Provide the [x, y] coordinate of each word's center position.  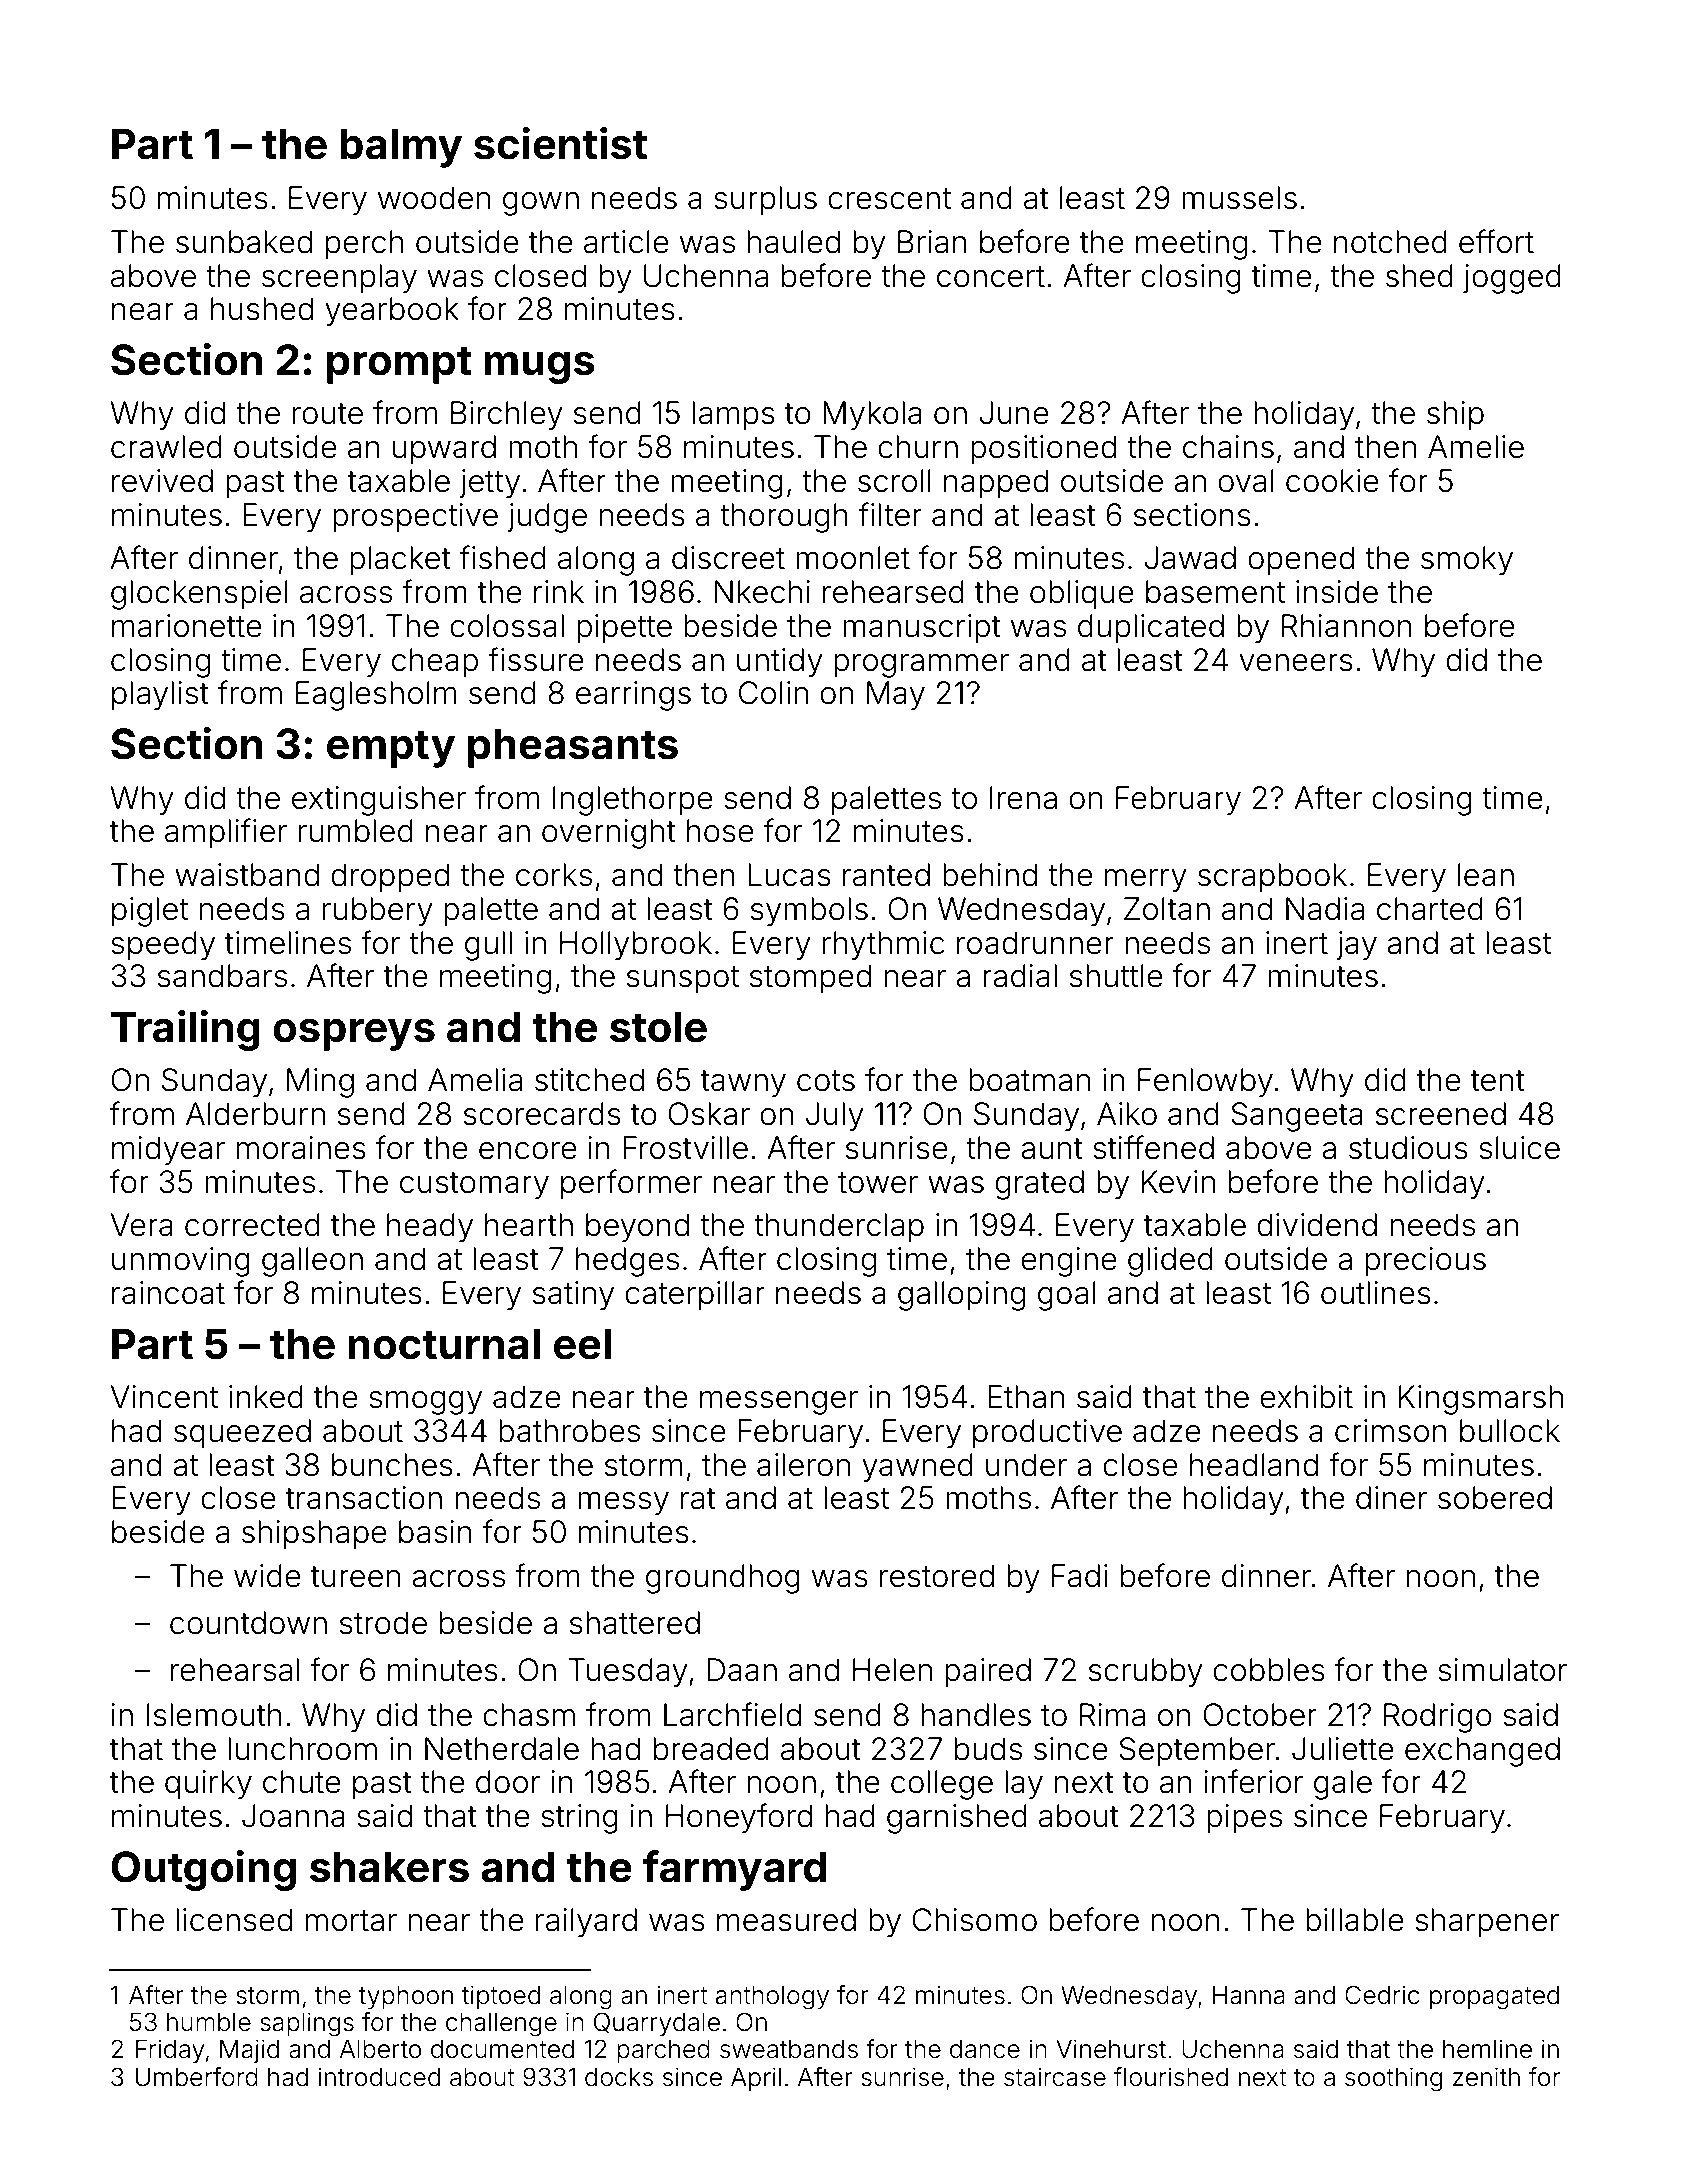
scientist [560, 143]
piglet [150, 912]
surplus [765, 201]
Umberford [197, 2077]
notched [1390, 242]
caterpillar [695, 1296]
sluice [1519, 1148]
